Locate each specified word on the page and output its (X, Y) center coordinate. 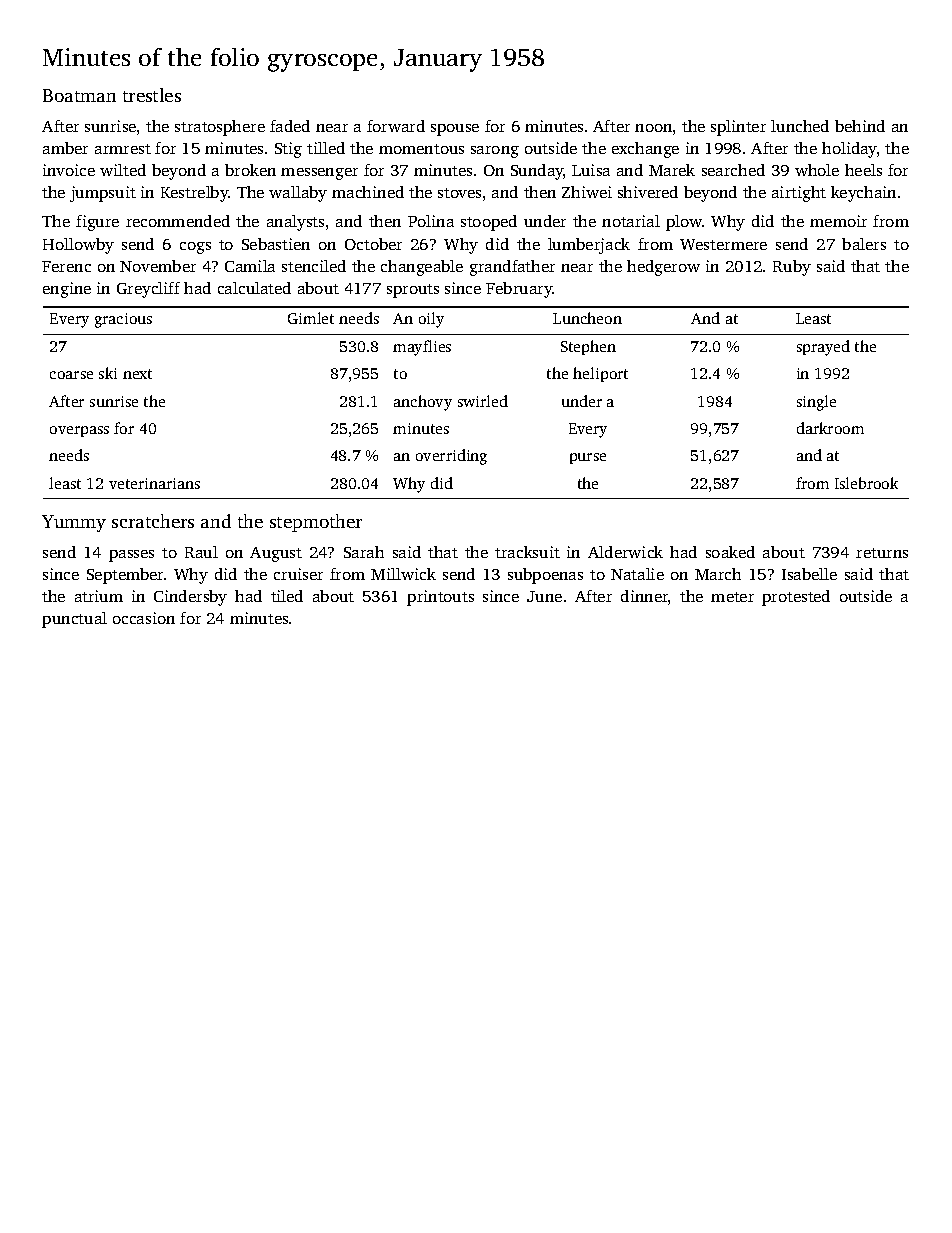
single (816, 403)
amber (65, 148)
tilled (326, 148)
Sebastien (276, 244)
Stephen (588, 347)
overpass (79, 431)
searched (733, 170)
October (373, 244)
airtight (799, 194)
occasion (144, 618)
